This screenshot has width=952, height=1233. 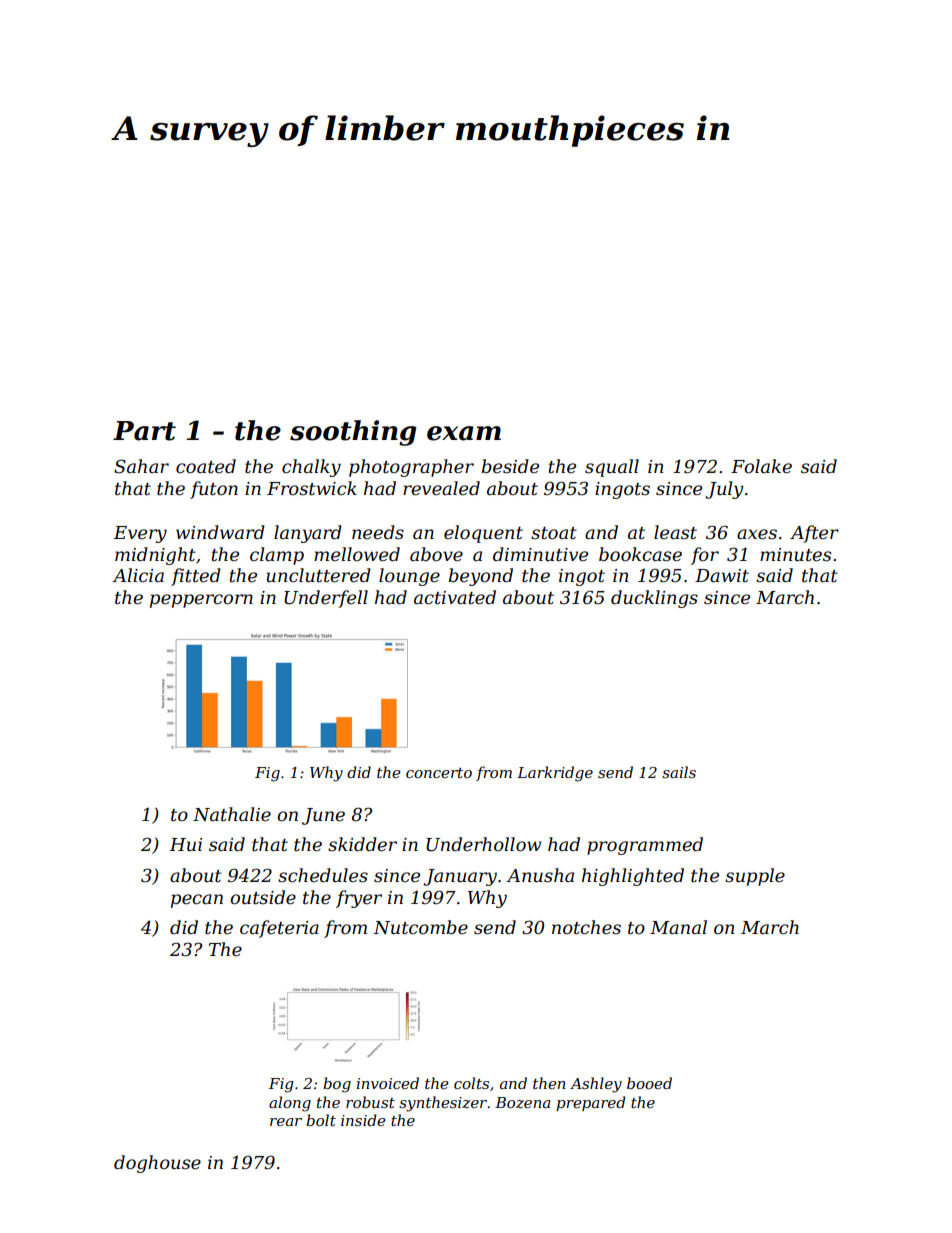 I want to click on exam, so click(x=464, y=433).
